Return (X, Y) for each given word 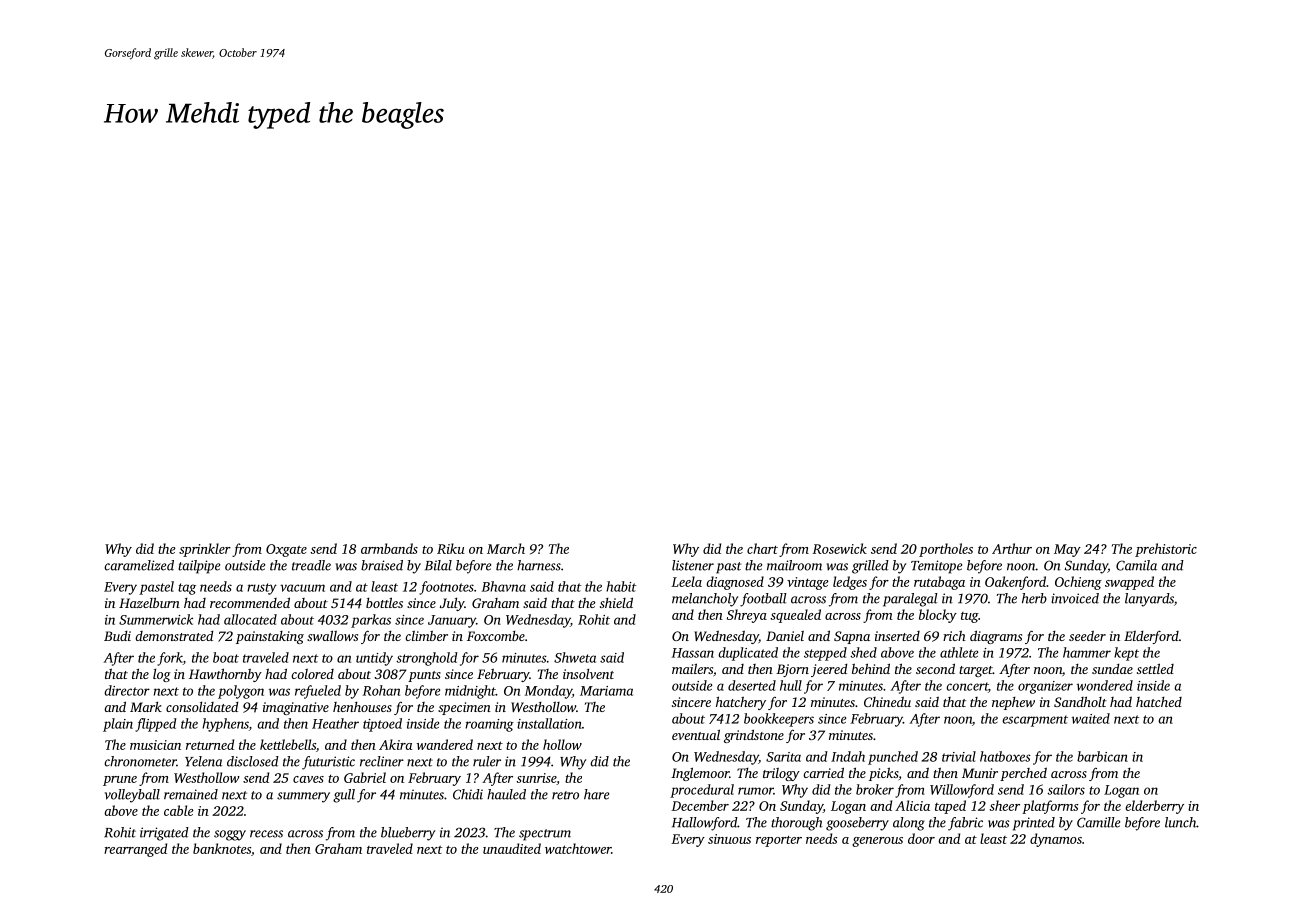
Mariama (606, 691)
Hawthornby (225, 675)
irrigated (164, 834)
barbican (1102, 756)
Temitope (936, 567)
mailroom (794, 565)
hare (596, 794)
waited (1091, 718)
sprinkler (205, 550)
